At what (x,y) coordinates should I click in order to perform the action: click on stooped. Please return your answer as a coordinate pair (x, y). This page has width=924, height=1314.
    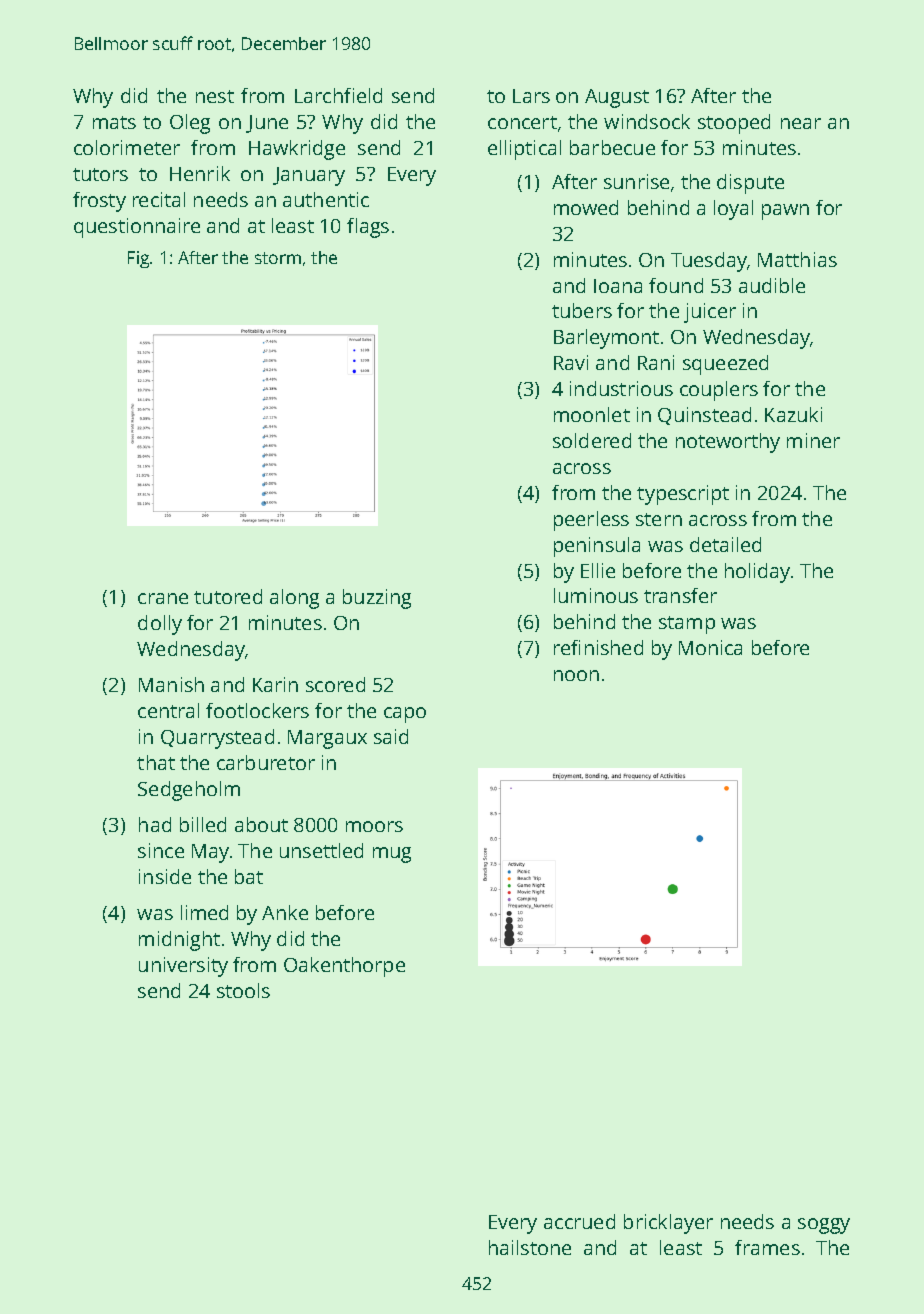
    Looking at the image, I should click on (734, 124).
